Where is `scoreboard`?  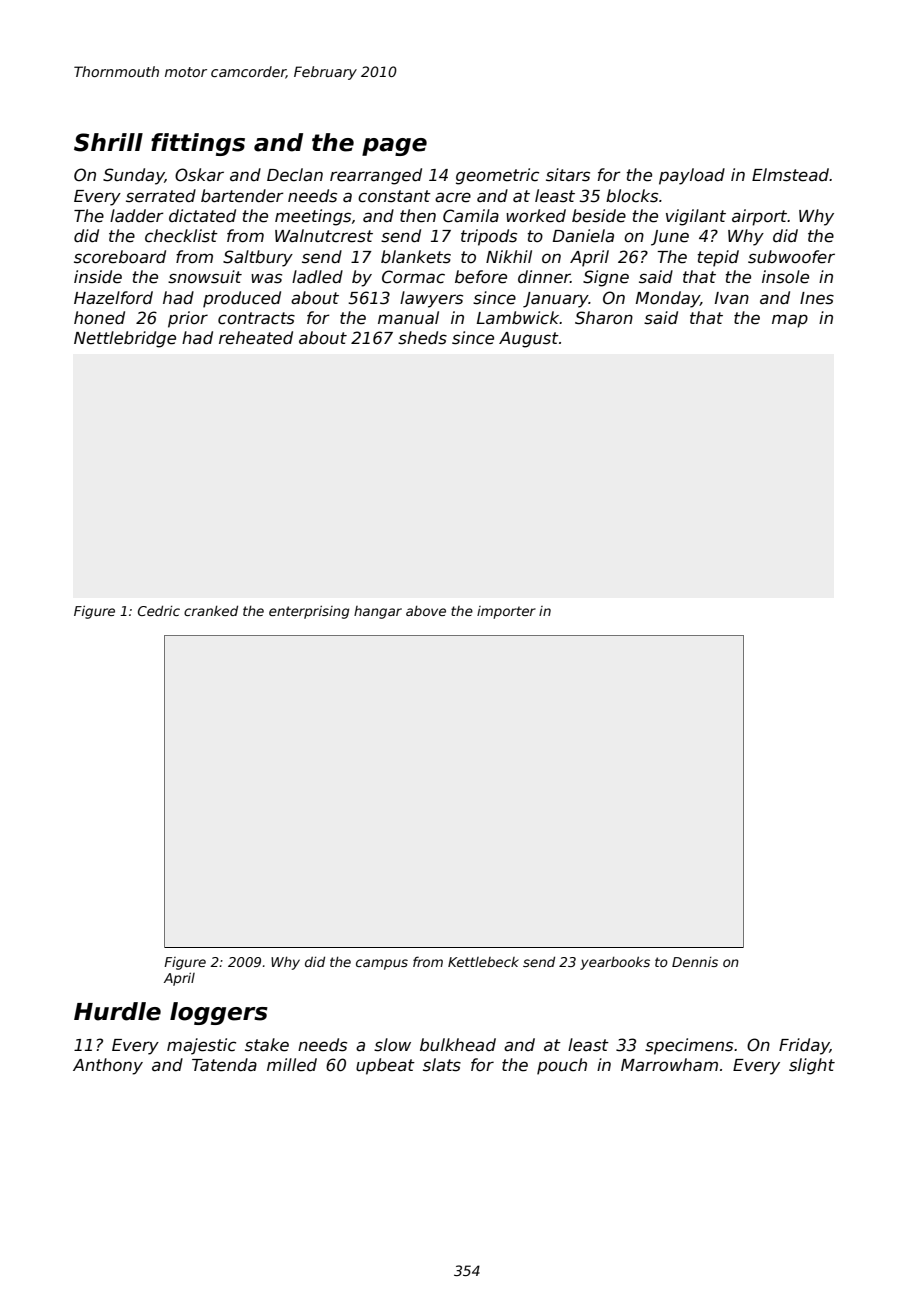
scoreboard is located at coordinates (120, 257).
